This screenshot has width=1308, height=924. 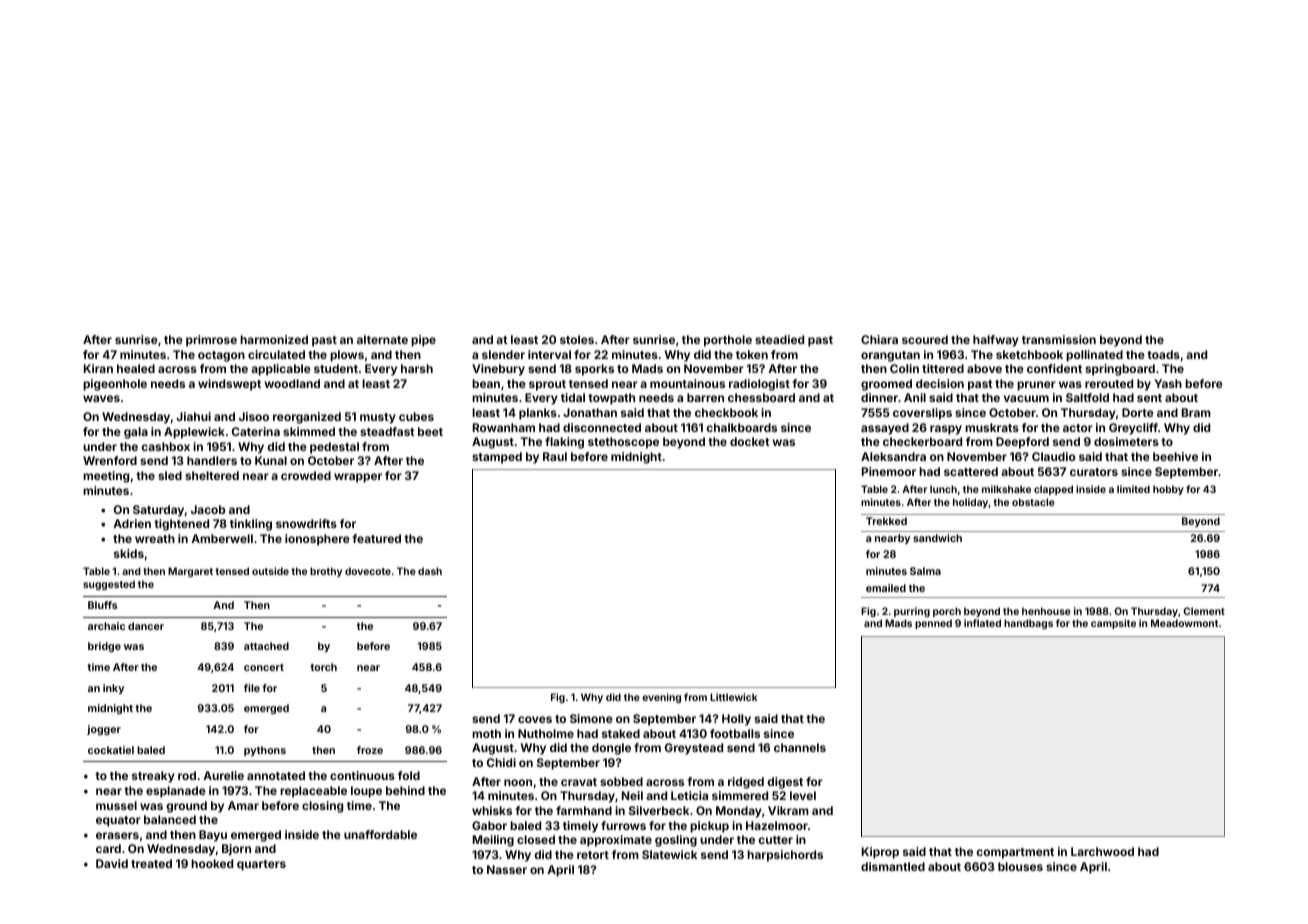 I want to click on Adrien, so click(x=132, y=523).
